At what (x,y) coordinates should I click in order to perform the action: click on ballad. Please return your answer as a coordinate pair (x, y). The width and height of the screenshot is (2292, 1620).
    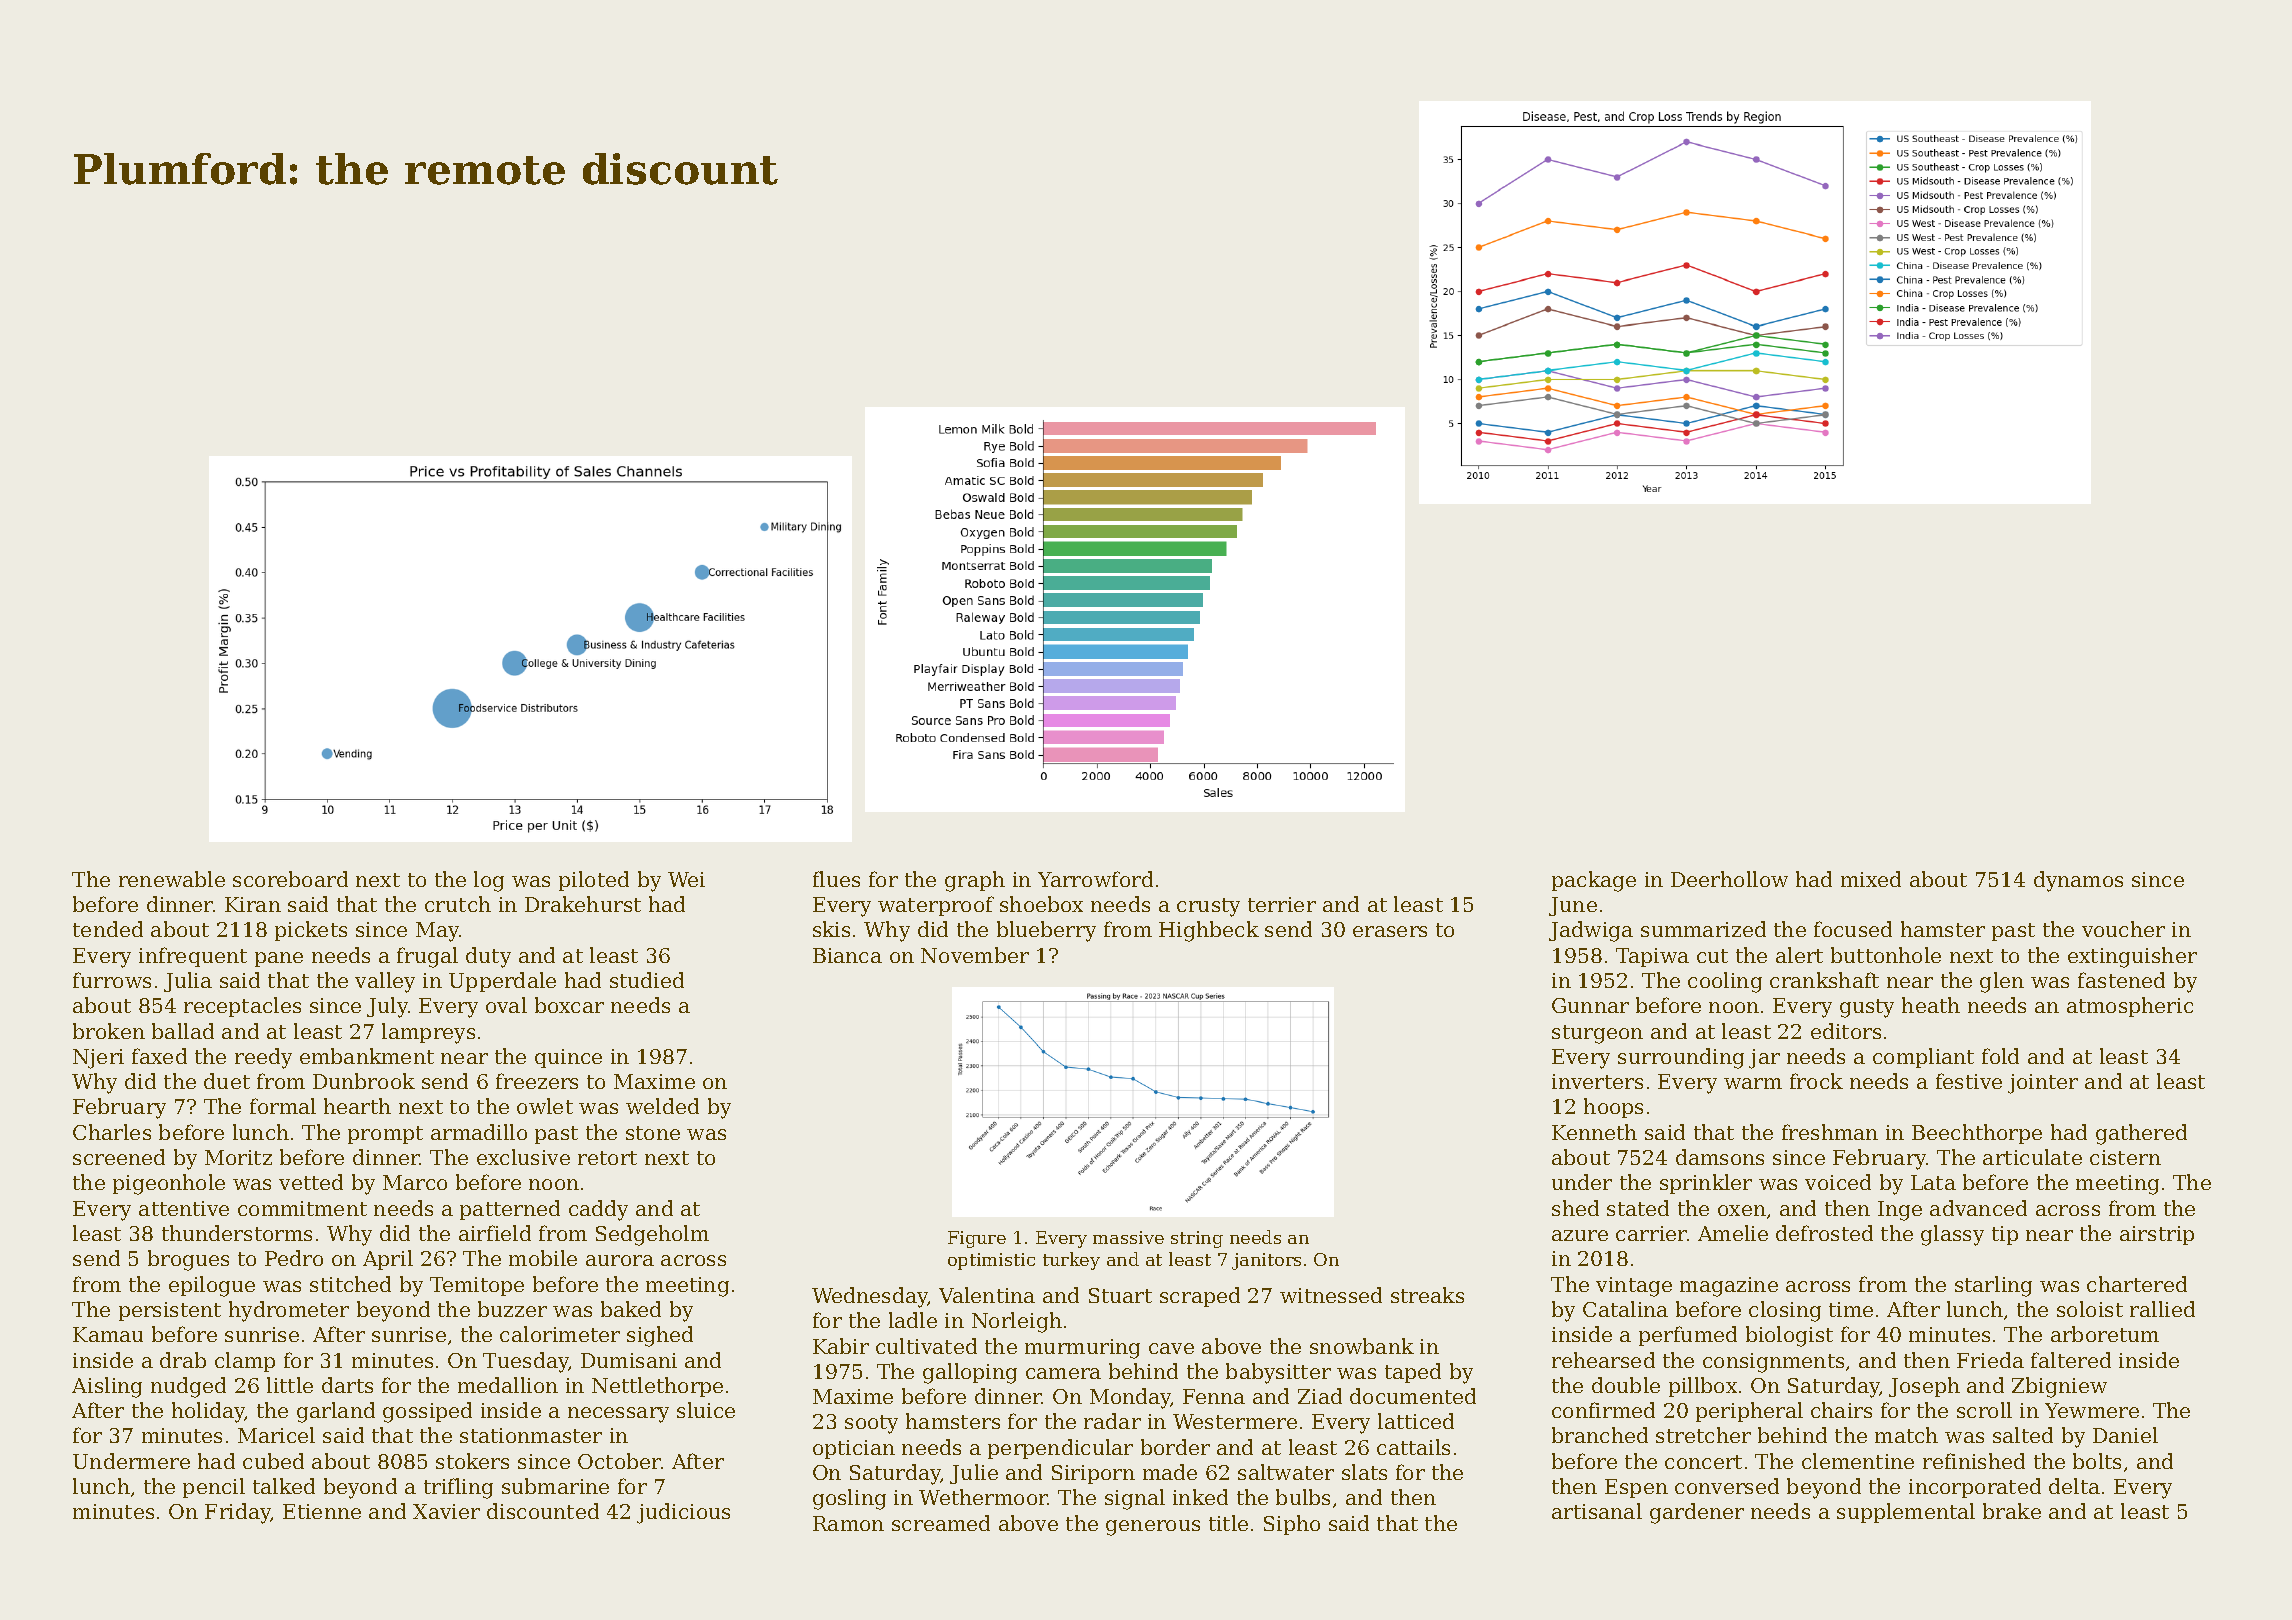
    Looking at the image, I should click on (183, 1031).
